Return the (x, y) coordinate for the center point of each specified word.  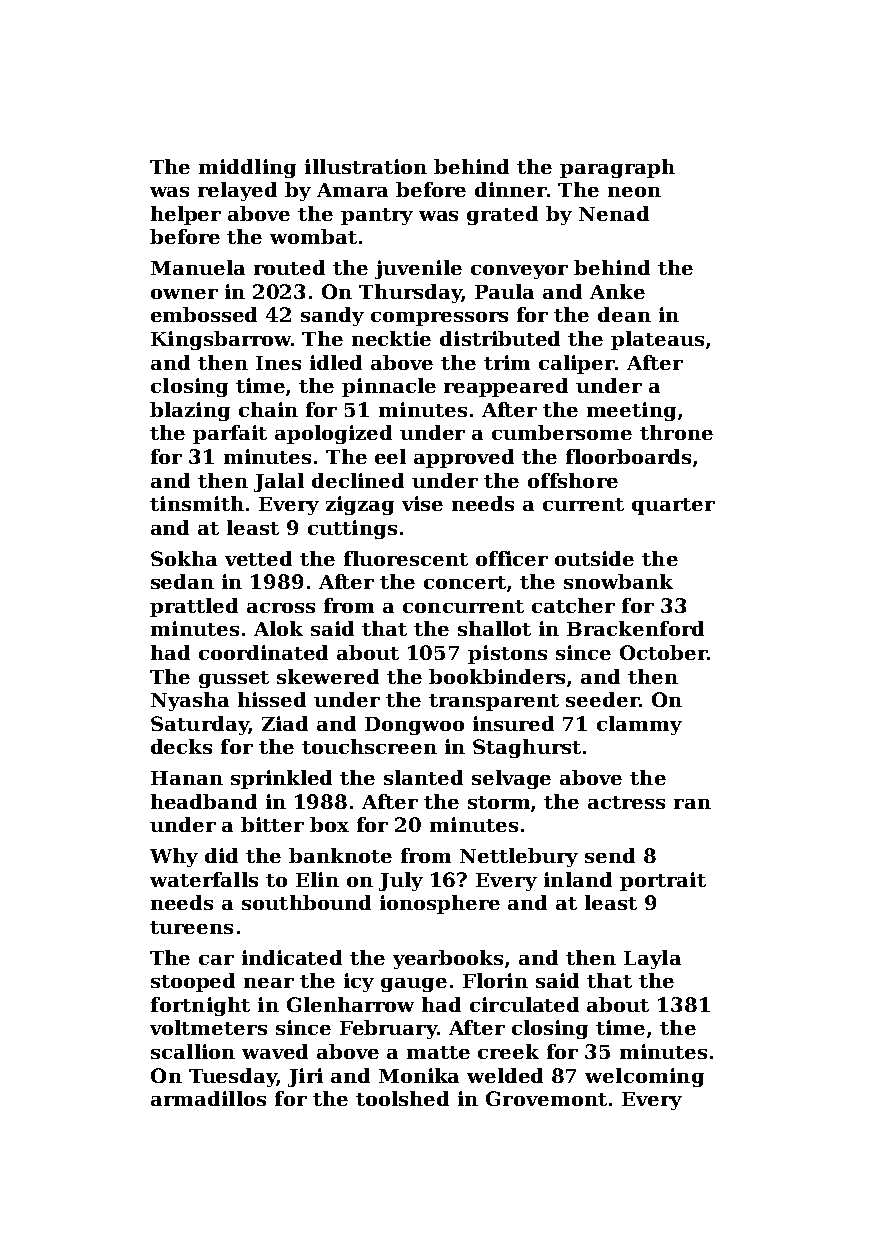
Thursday (410, 293)
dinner (511, 189)
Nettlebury (519, 857)
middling (247, 168)
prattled (194, 607)
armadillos (208, 1098)
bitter (272, 824)
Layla (652, 959)
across (281, 608)
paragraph (617, 168)
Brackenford (635, 628)
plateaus (657, 340)
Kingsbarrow (221, 340)
